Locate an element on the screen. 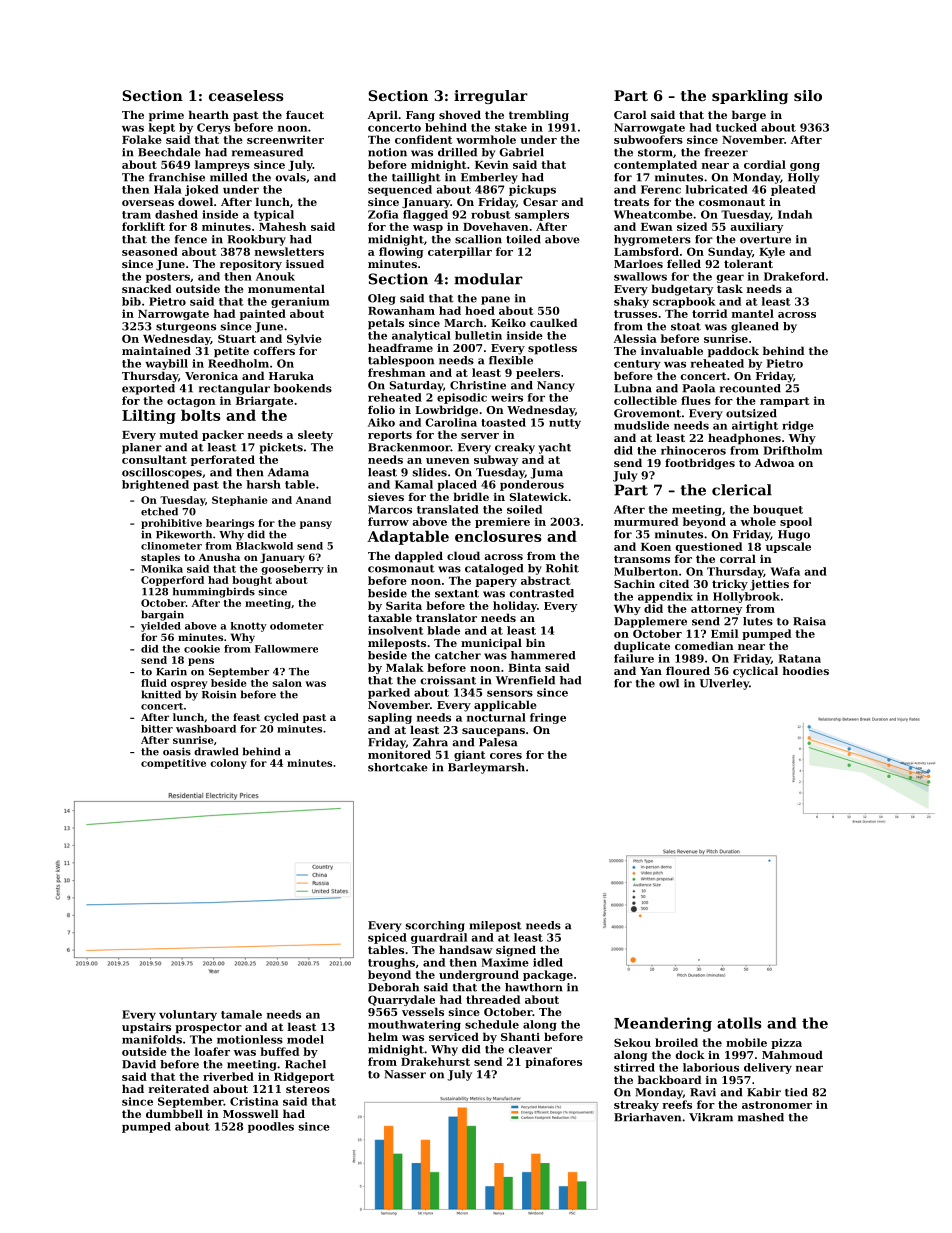 This screenshot has height=1233, width=952. owl is located at coordinates (669, 683).
